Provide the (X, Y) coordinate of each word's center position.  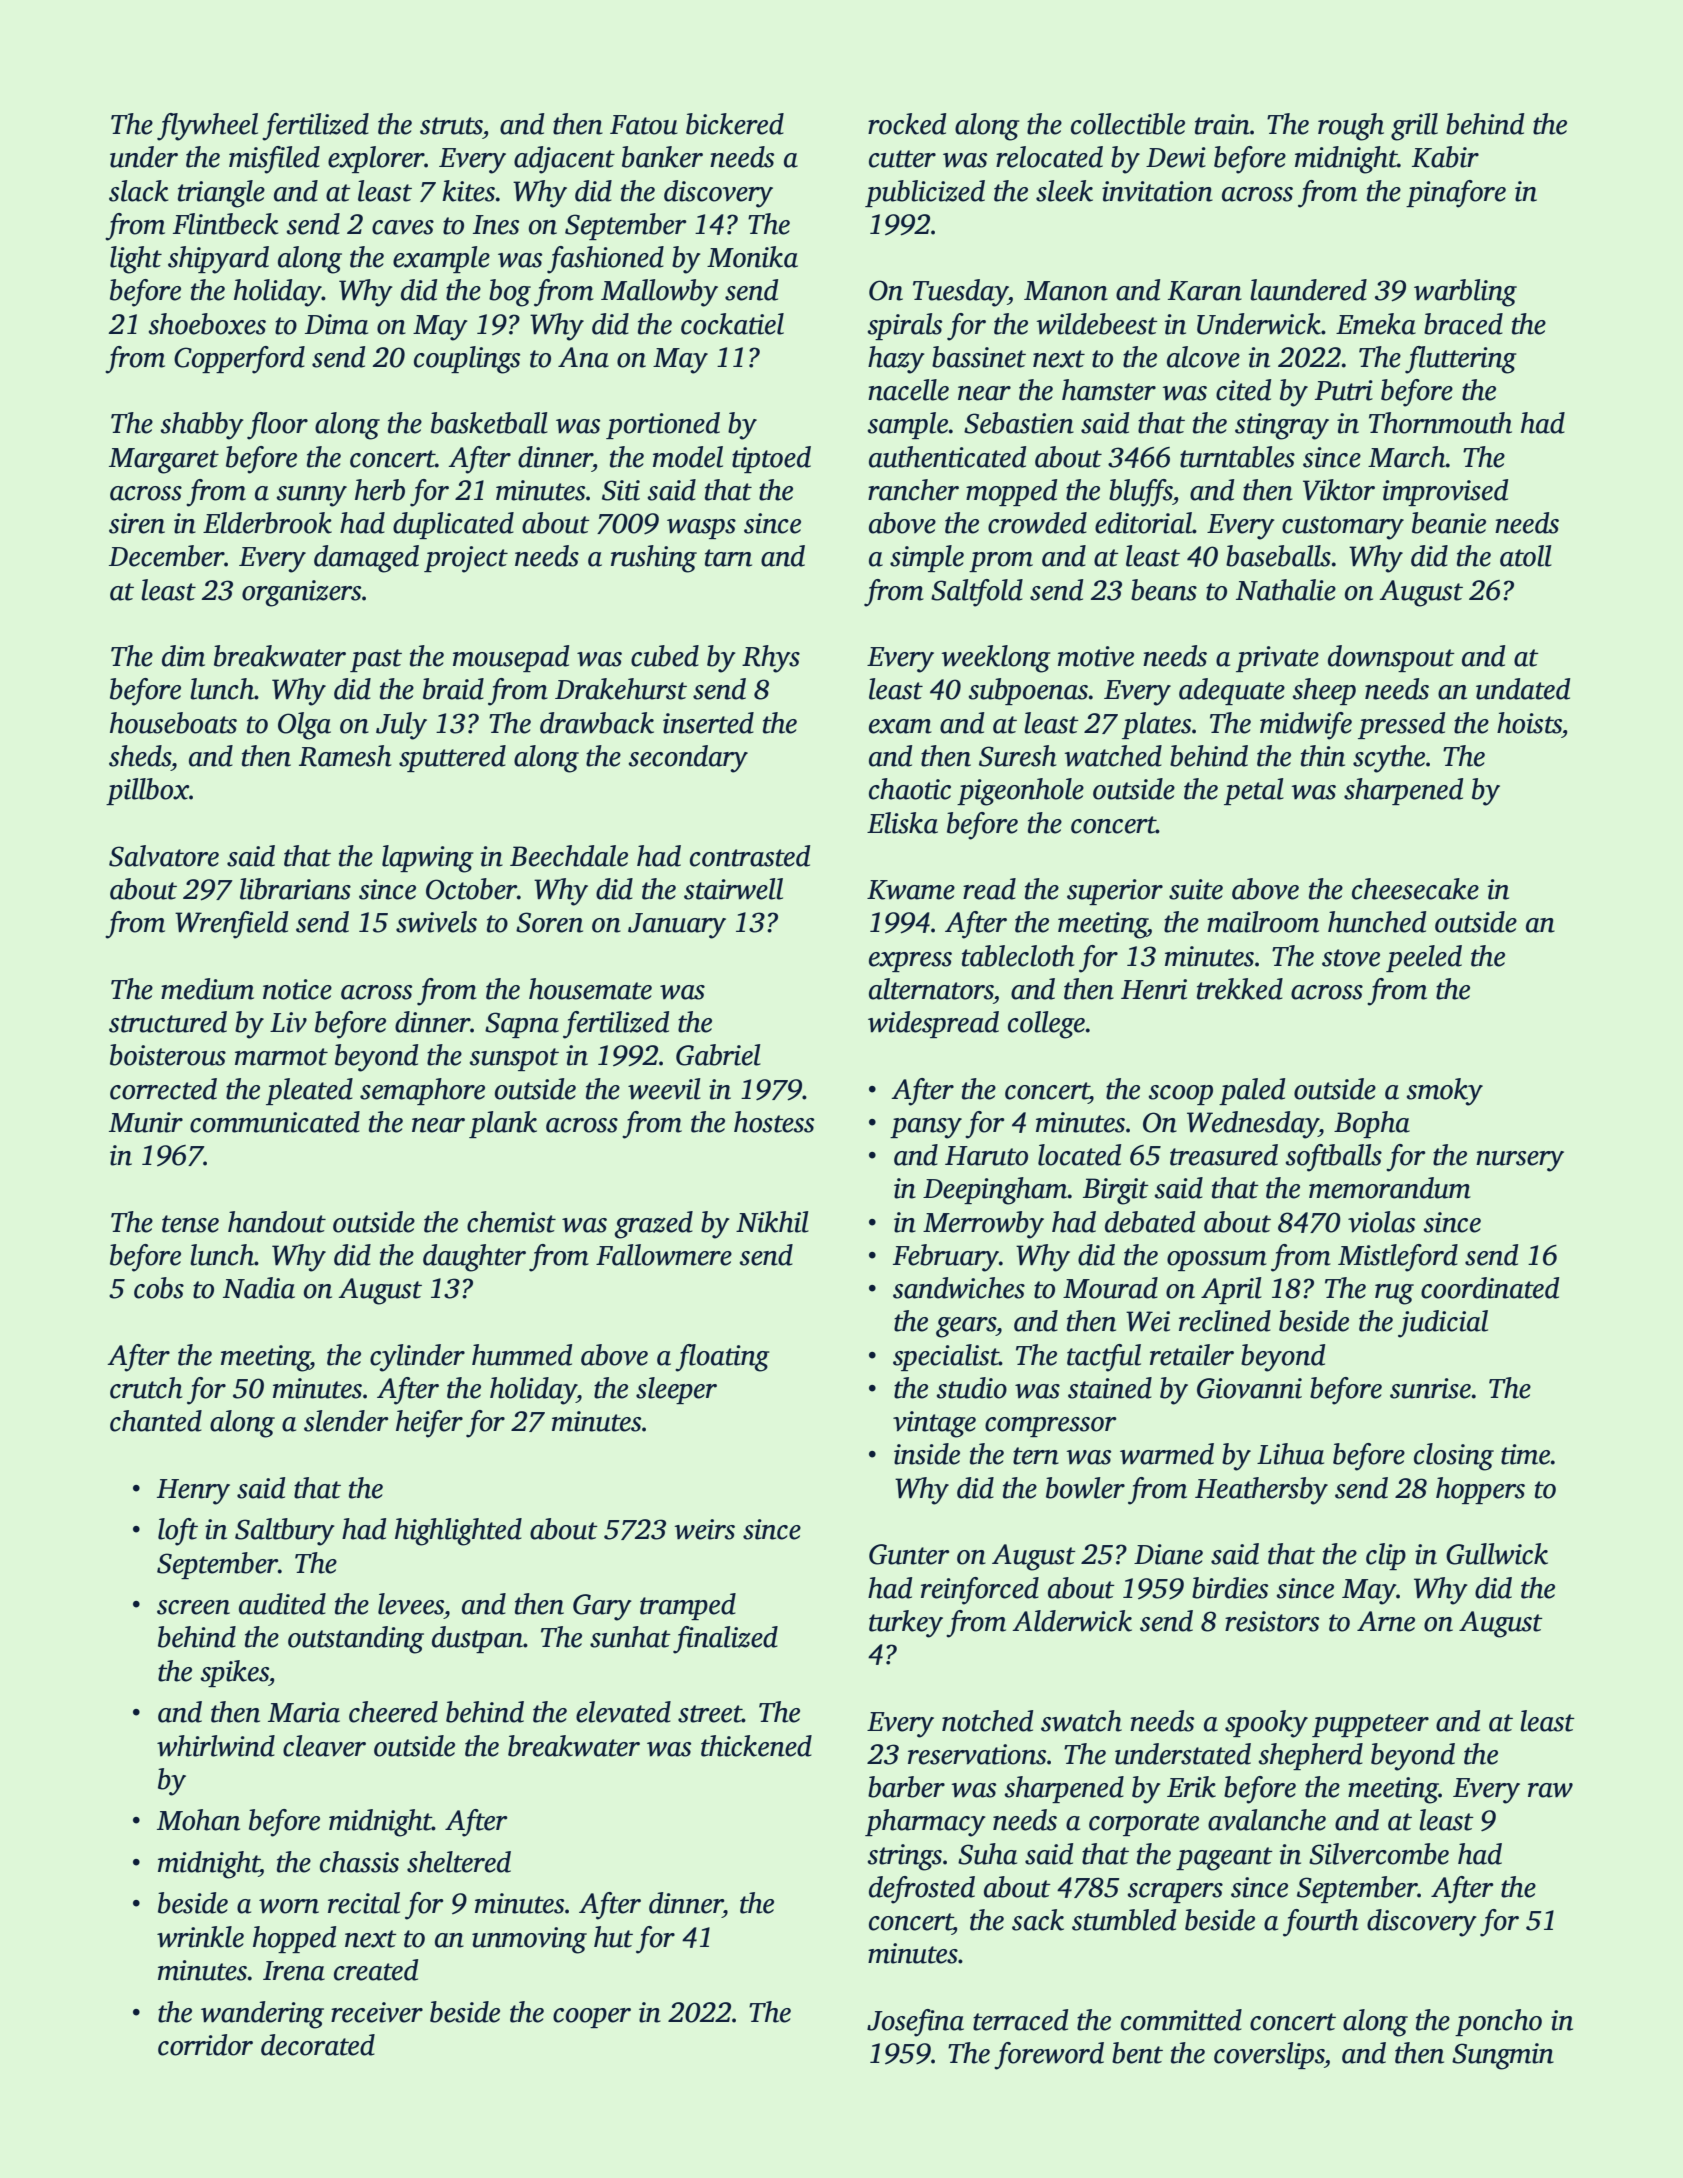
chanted (156, 1421)
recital (364, 1903)
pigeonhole (1020, 792)
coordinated (1490, 1288)
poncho (1498, 2022)
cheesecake (1415, 889)
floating (722, 1358)
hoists (1529, 723)
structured (168, 1022)
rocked (907, 124)
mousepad (511, 658)
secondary (688, 759)
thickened (756, 1746)
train (1222, 124)
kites (468, 191)
